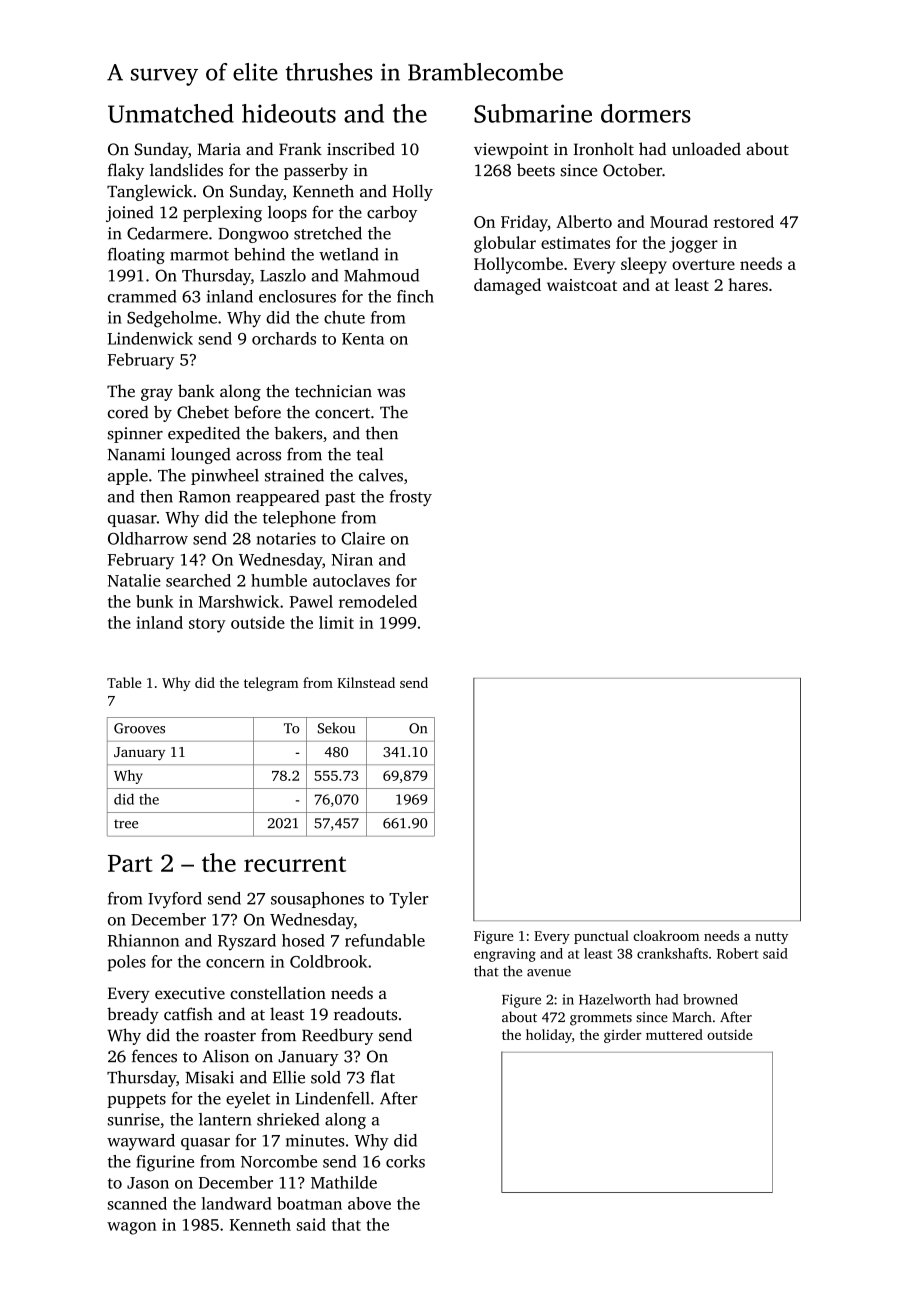  Describe the element at coordinates (771, 938) in the page. I see `nutty` at that location.
